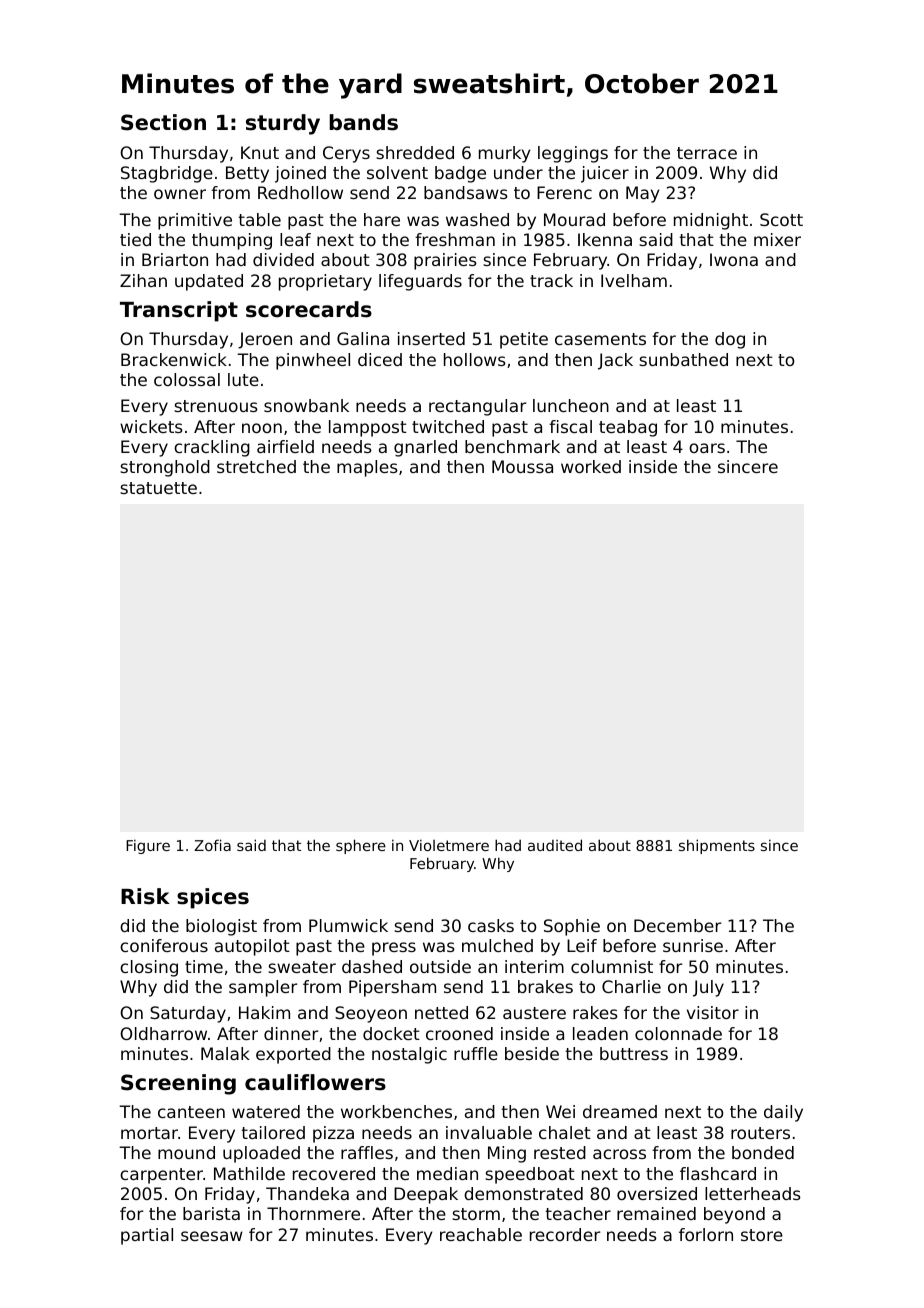 Image resolution: width=924 pixels, height=1308 pixels. What do you see at coordinates (149, 1133) in the screenshot?
I see `mortar` at bounding box center [149, 1133].
